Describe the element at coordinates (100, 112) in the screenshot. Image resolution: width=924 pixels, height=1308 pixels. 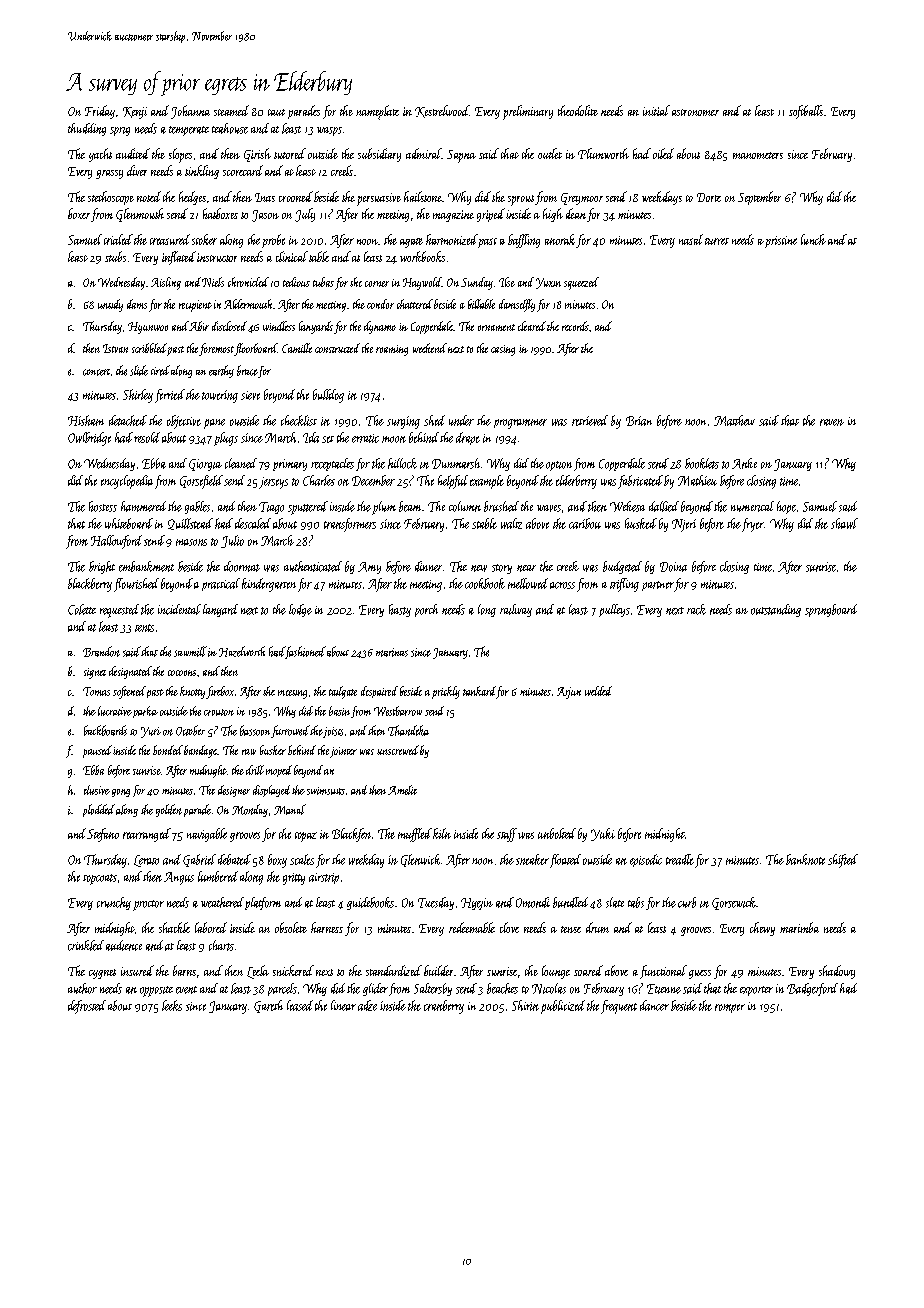
I see `Friday` at that location.
